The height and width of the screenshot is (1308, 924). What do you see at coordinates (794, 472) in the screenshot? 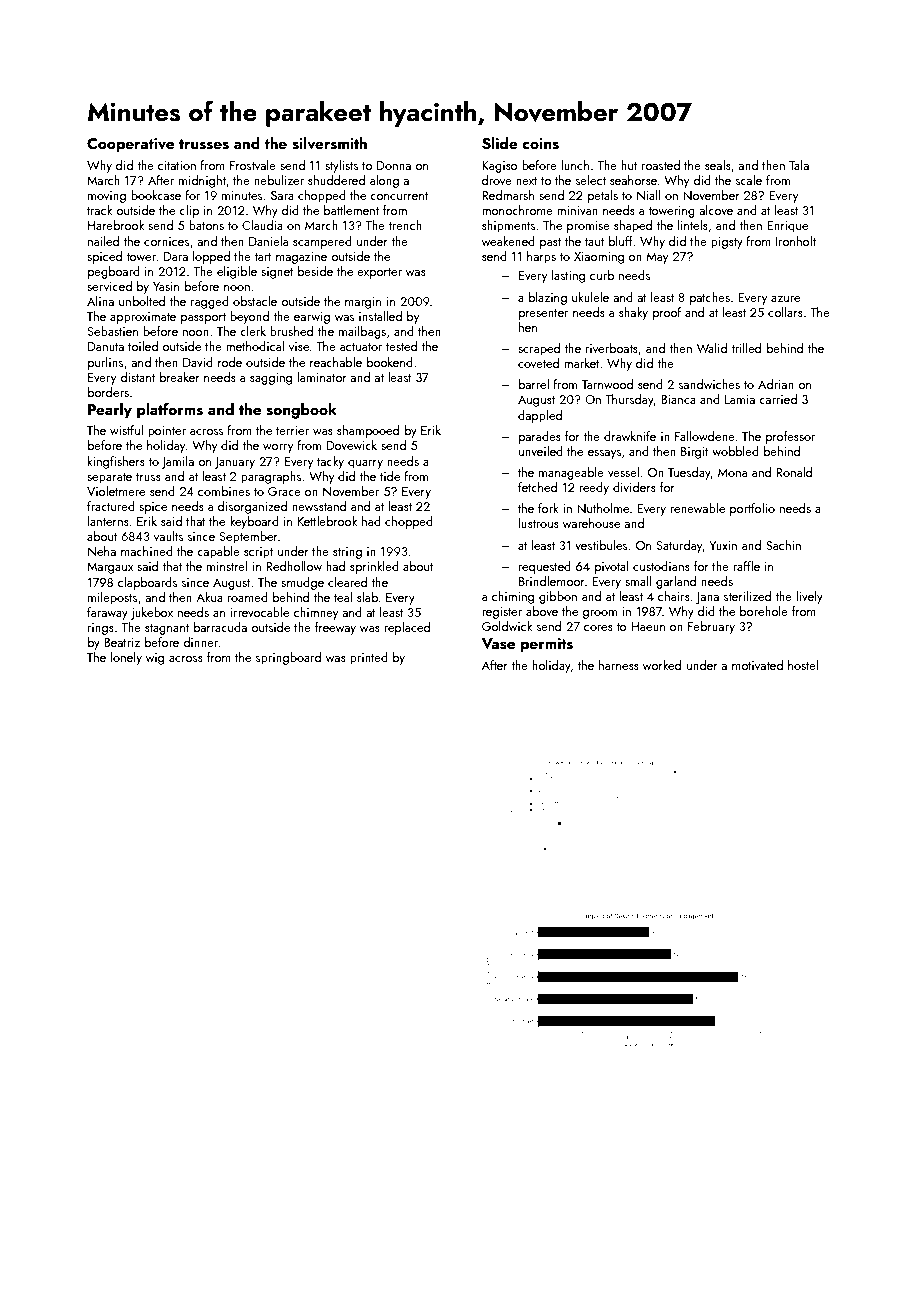
I see `Ronald` at bounding box center [794, 472].
